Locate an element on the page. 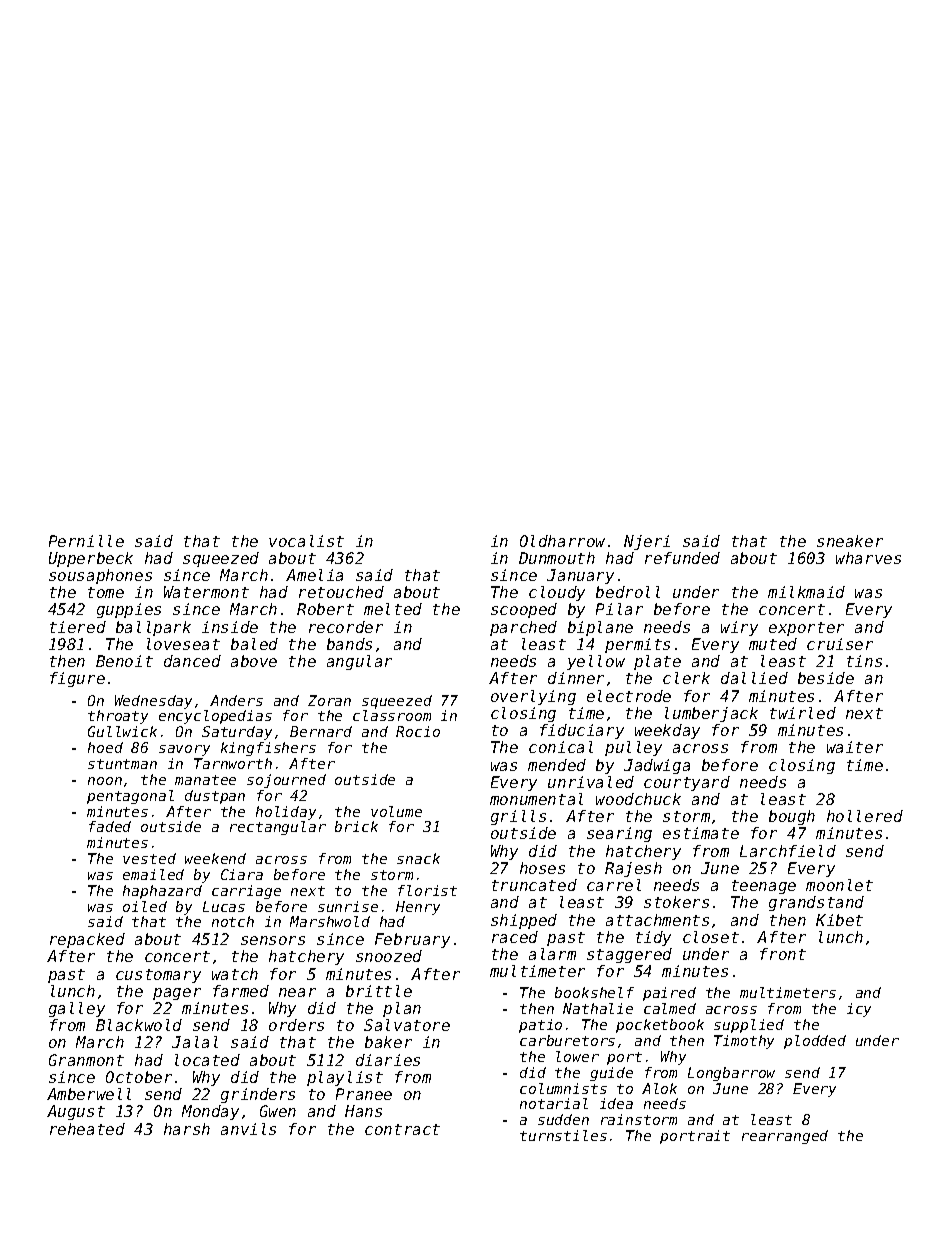 The image size is (952, 1233). figure is located at coordinates (77, 679).
